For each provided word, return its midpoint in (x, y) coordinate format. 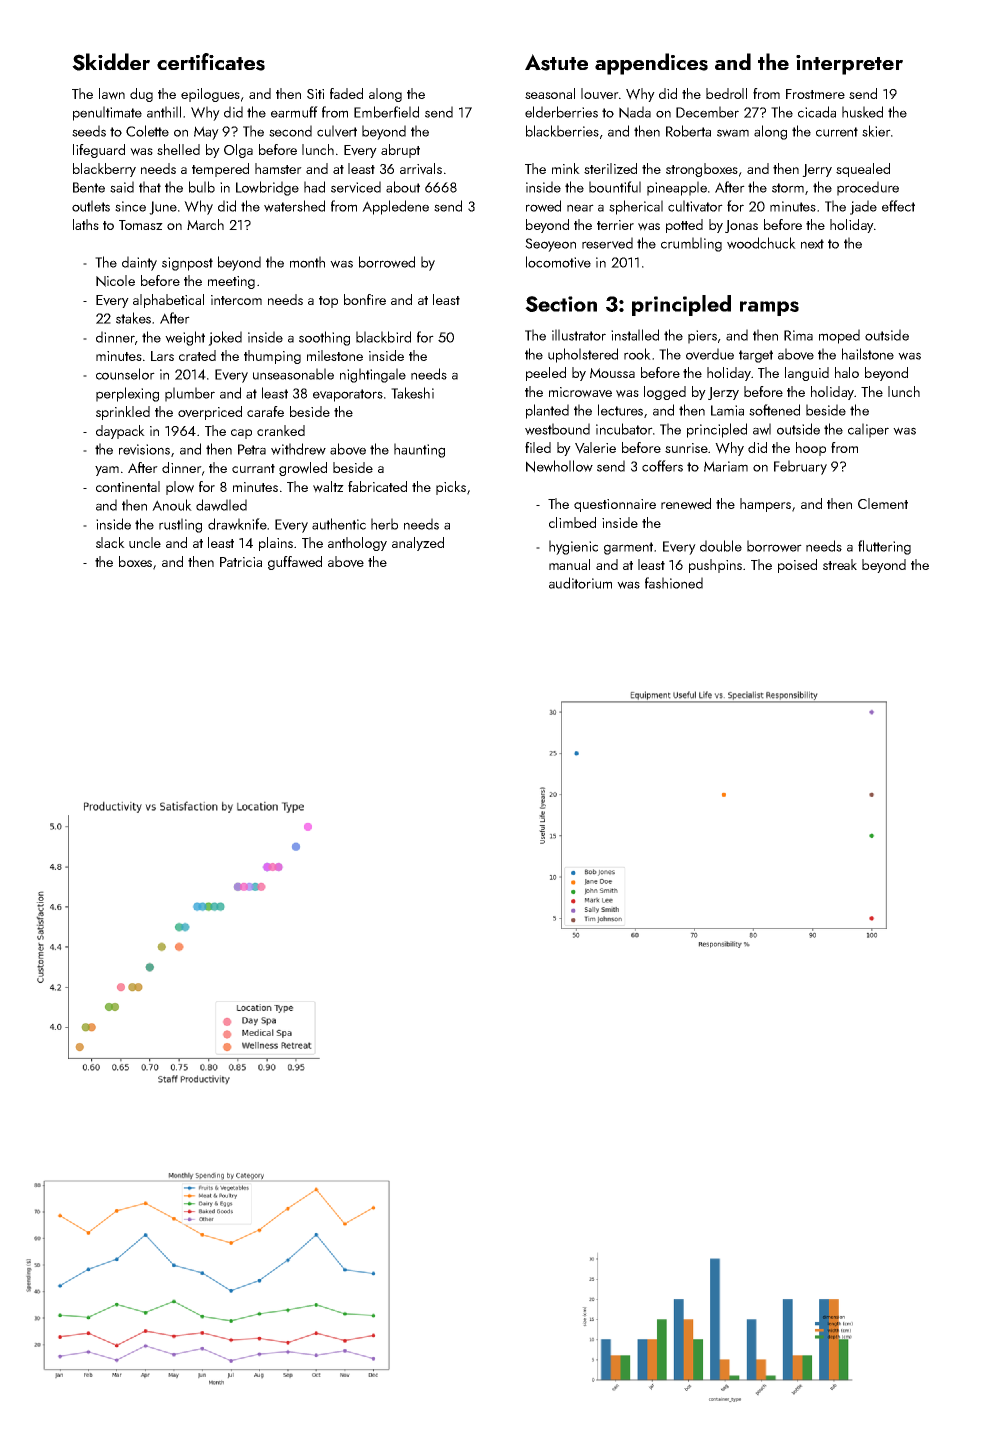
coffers (662, 466)
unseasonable (293, 374)
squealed (863, 170)
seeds (89, 131)
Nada (635, 112)
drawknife (237, 524)
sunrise (686, 448)
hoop (811, 449)
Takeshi (412, 393)
